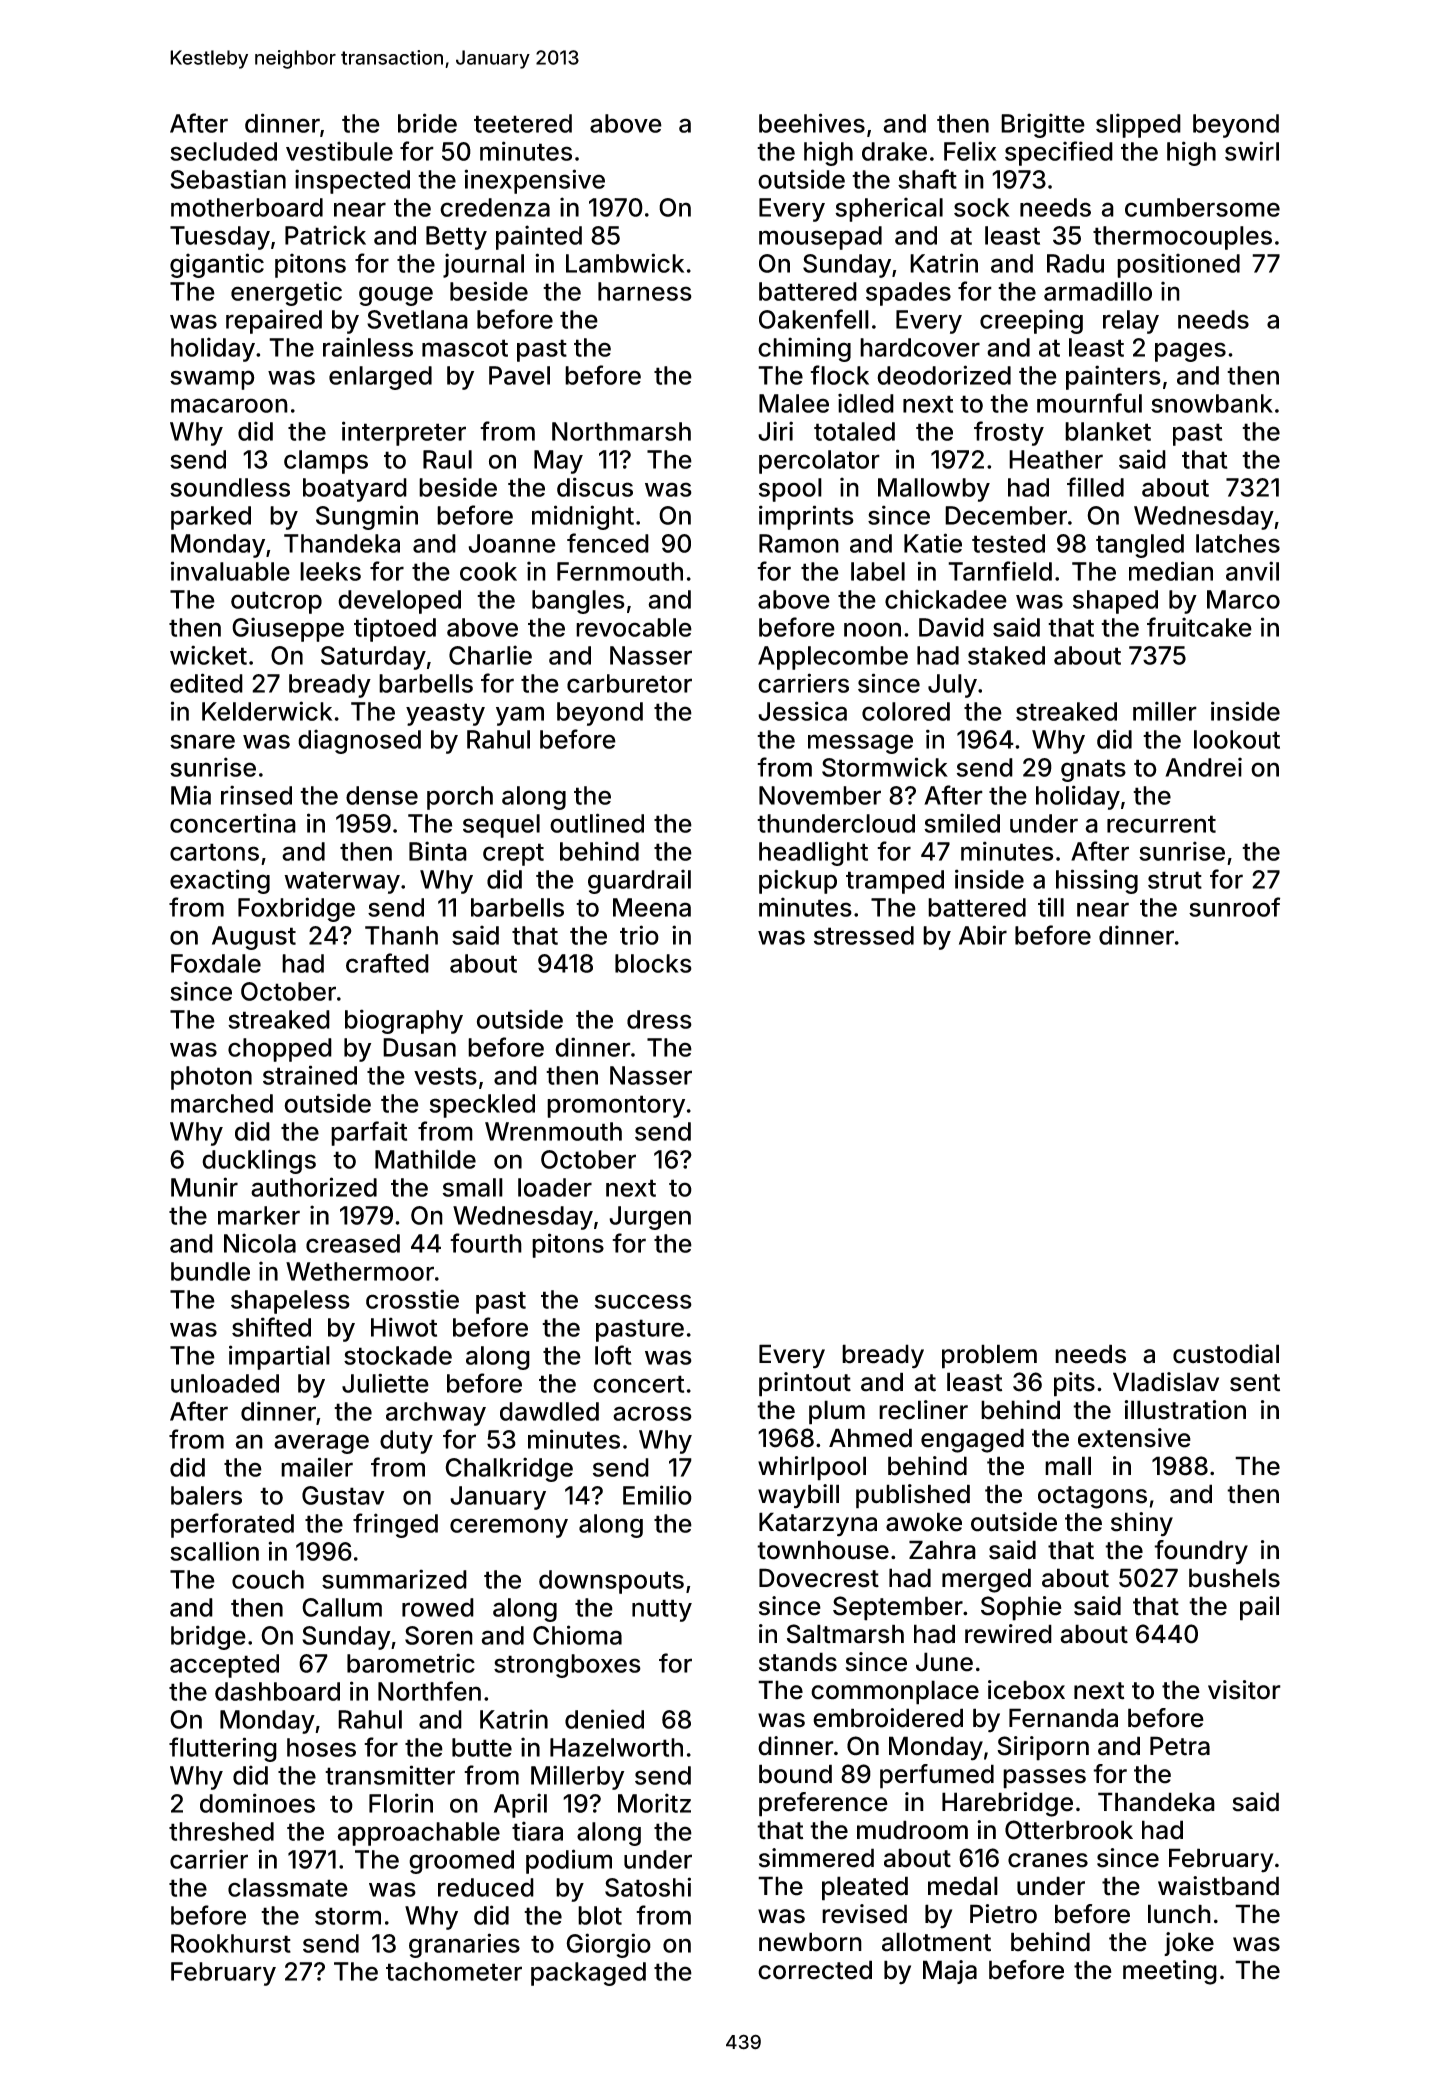  Describe the element at coordinates (812, 123) in the document. I see `beehives` at that location.
